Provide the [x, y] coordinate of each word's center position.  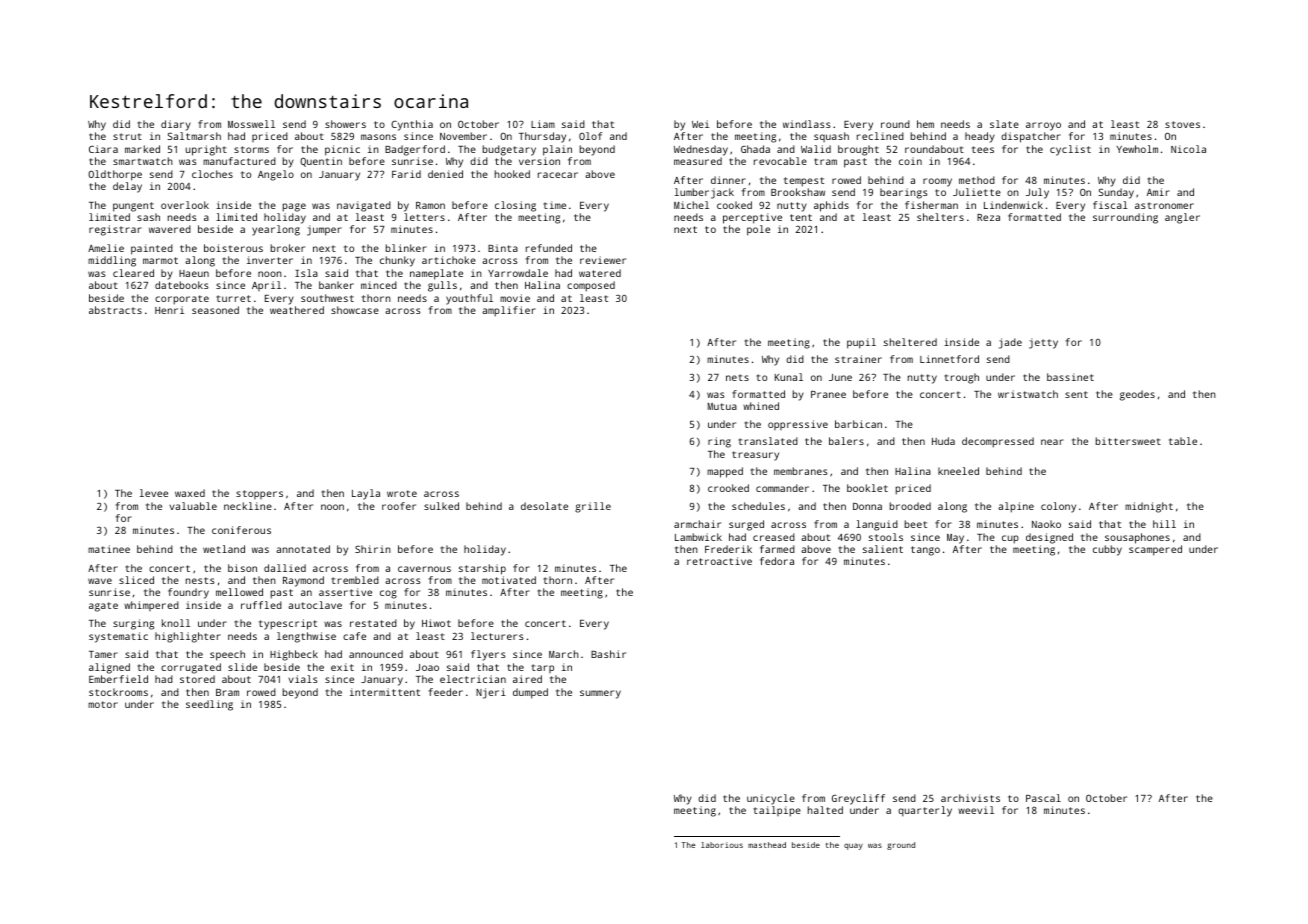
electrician [473, 679]
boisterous [233, 248]
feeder [446, 692]
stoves [1182, 124]
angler [1182, 218]
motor [103, 704]
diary [176, 125]
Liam [543, 124]
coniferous [241, 530]
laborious [722, 845]
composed [591, 286]
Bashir [608, 654]
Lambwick [698, 537]
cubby [1107, 550]
